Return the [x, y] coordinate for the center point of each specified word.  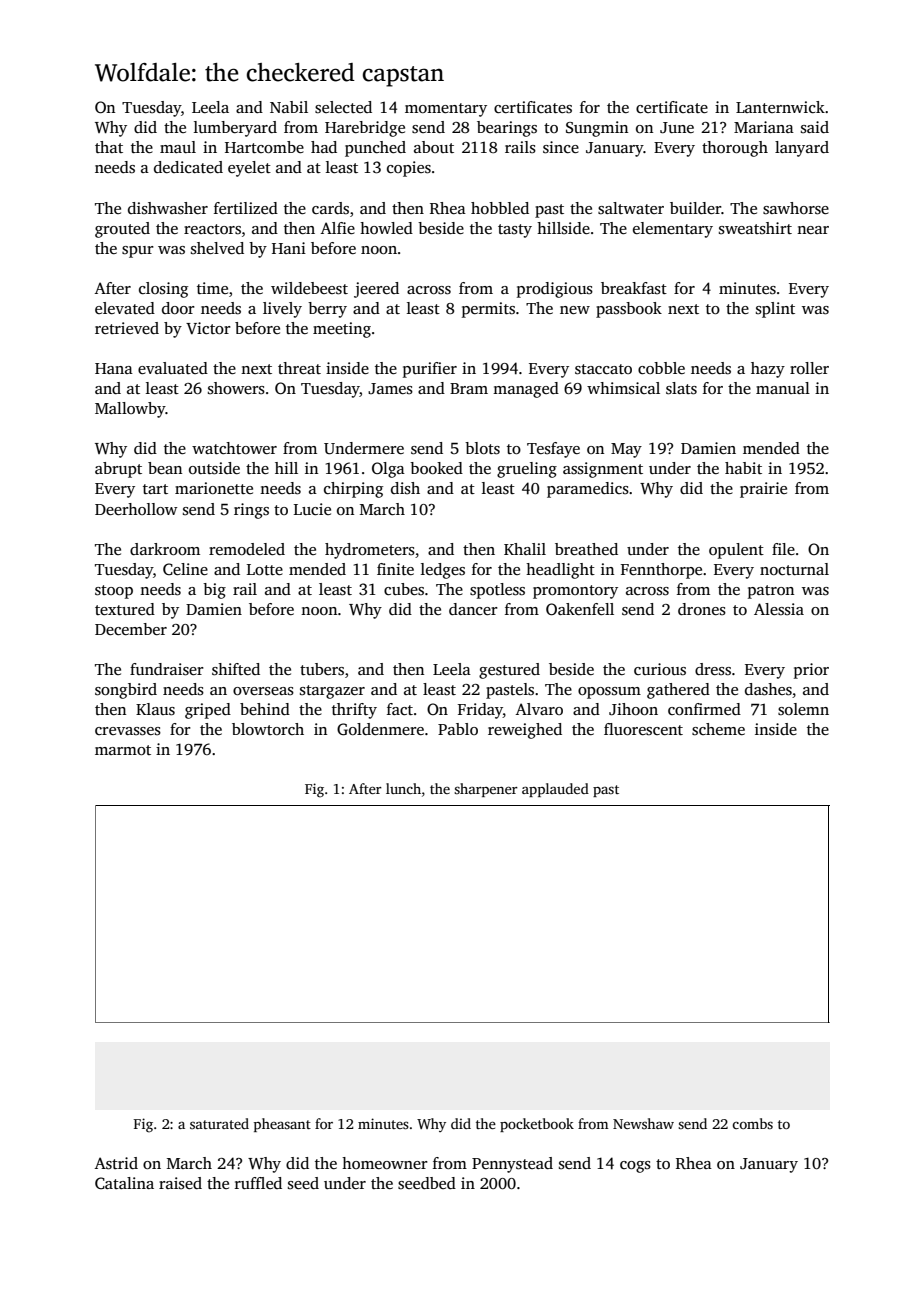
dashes [768, 689]
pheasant [282, 1125]
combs [752, 1123]
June [677, 128]
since [561, 147]
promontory [575, 592]
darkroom [165, 549]
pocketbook [537, 1125]
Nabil [289, 107]
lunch [403, 788]
